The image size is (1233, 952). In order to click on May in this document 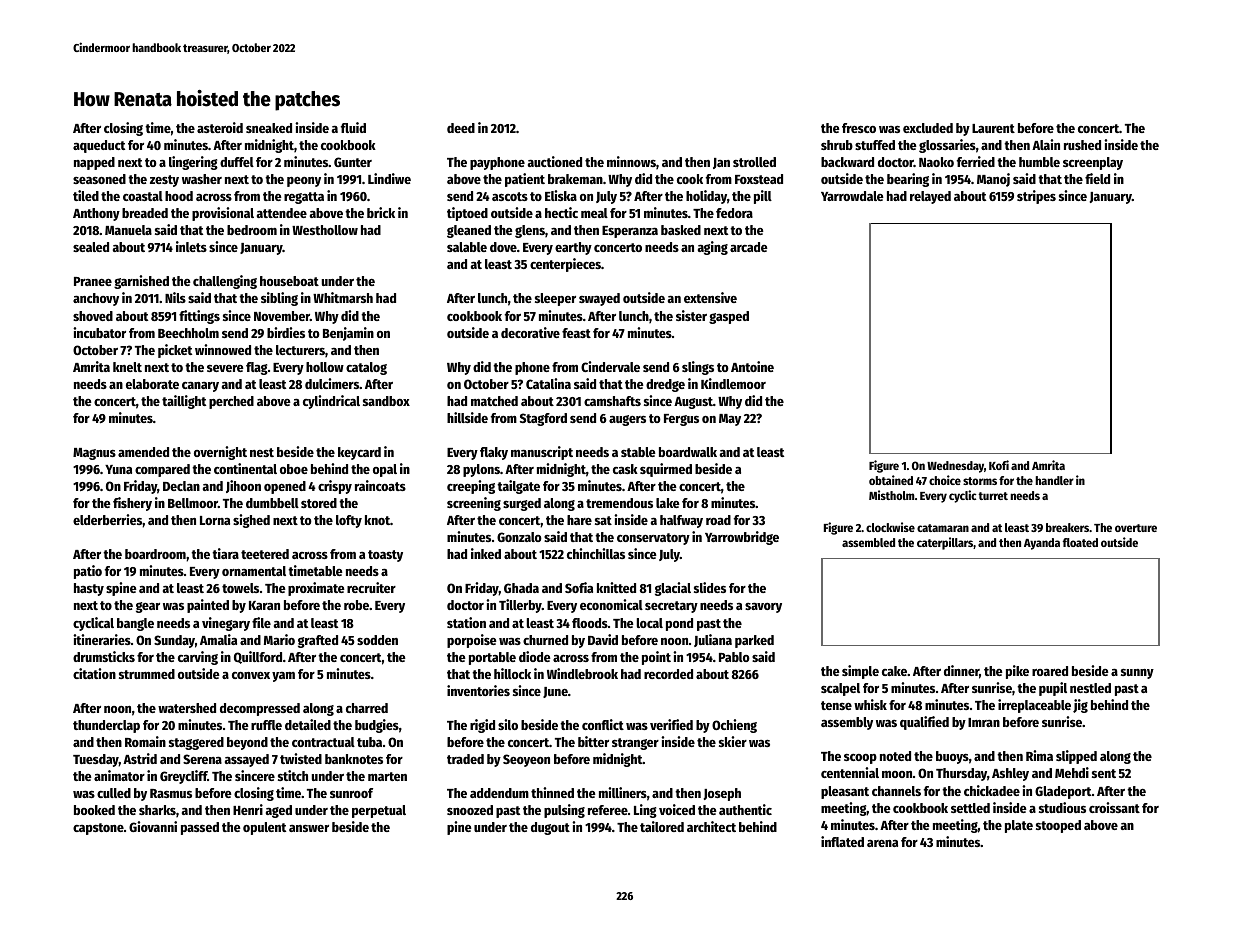, I will do `click(730, 420)`.
